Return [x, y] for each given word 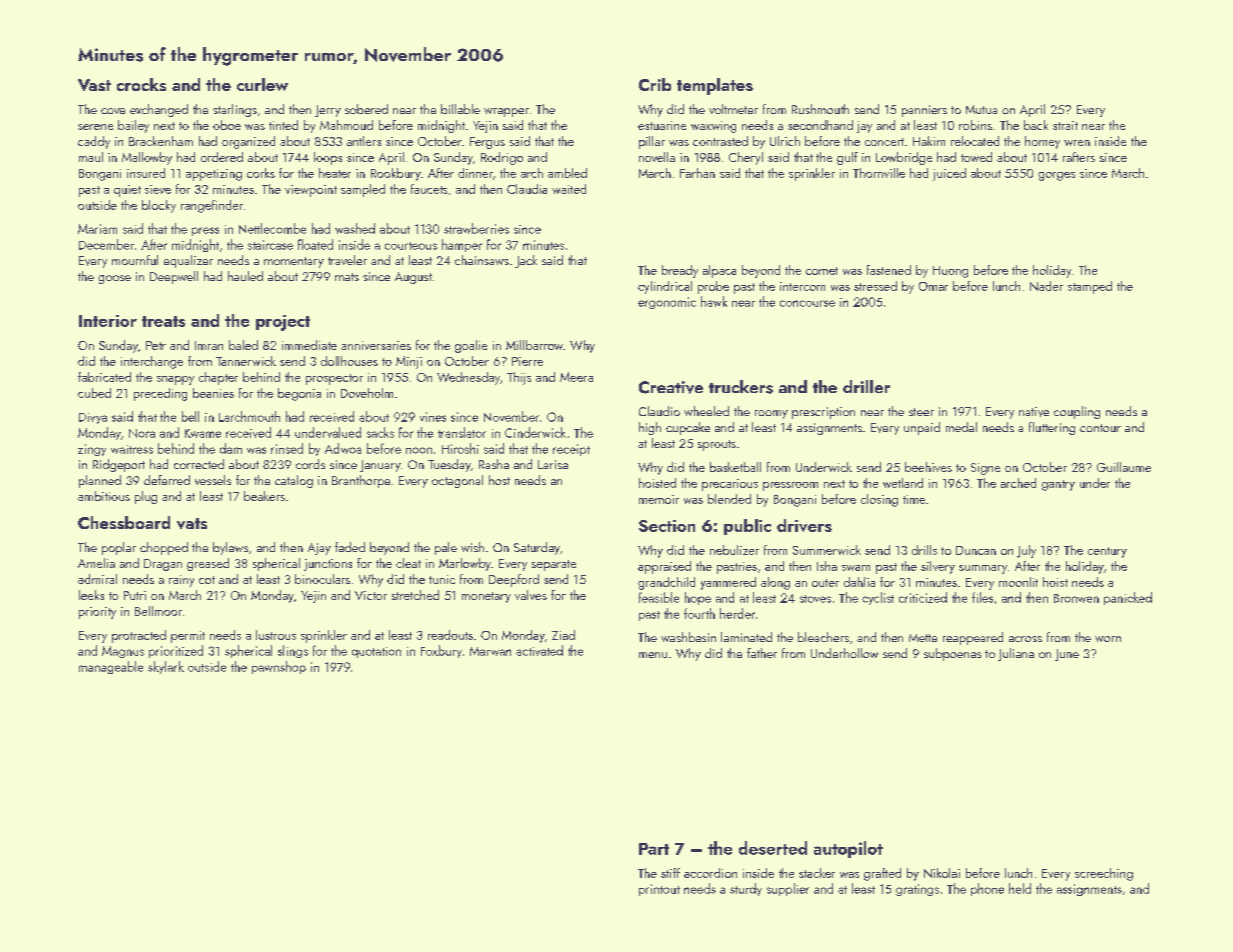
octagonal [457, 481]
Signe [985, 469]
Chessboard [124, 522]
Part [654, 849]
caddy [94, 142]
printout [659, 890]
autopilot [848, 849]
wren [1077, 143]
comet [822, 271]
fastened [889, 270]
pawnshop [279, 667]
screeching [1104, 874]
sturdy [746, 889]
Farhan [697, 173]
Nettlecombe [272, 228]
